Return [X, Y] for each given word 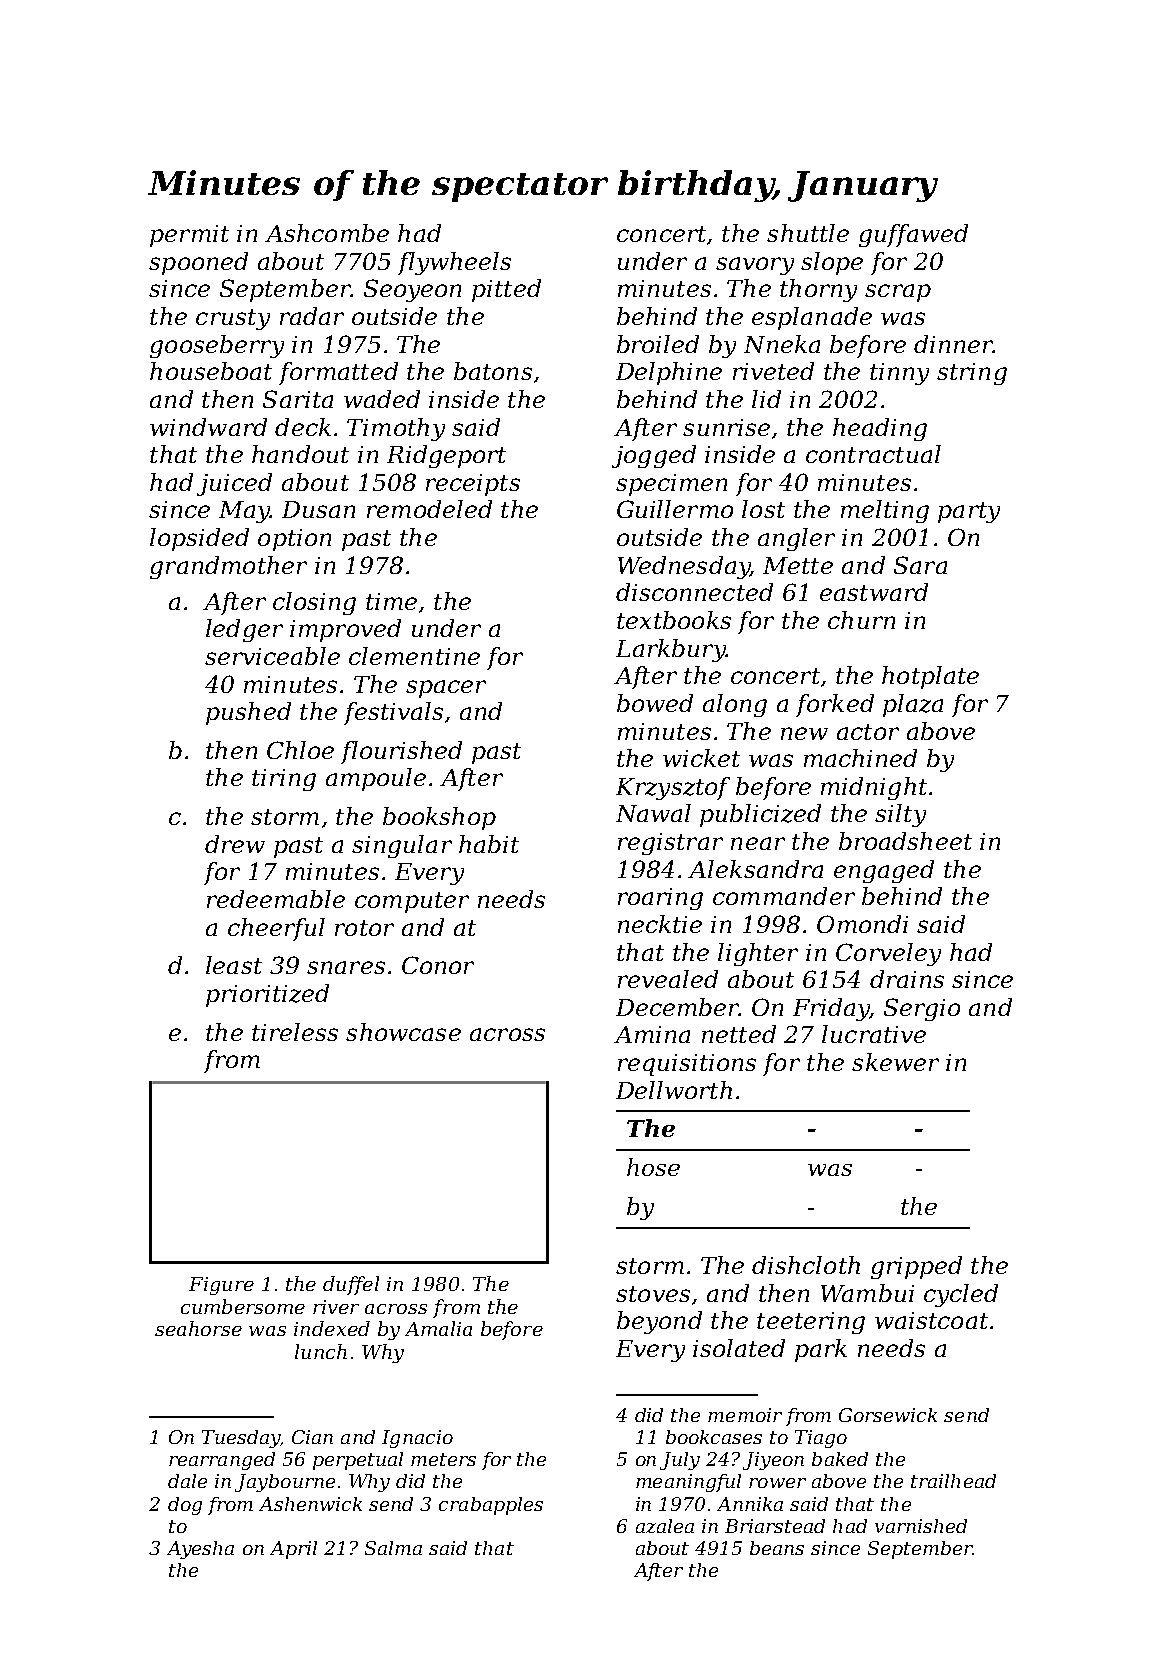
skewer [895, 1062]
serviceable [272, 656]
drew [235, 844]
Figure [221, 1286]
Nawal [653, 813]
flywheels [454, 263]
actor [868, 732]
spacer [446, 689]
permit [189, 236]
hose [653, 1167]
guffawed [913, 235]
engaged [884, 871]
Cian [312, 1437]
